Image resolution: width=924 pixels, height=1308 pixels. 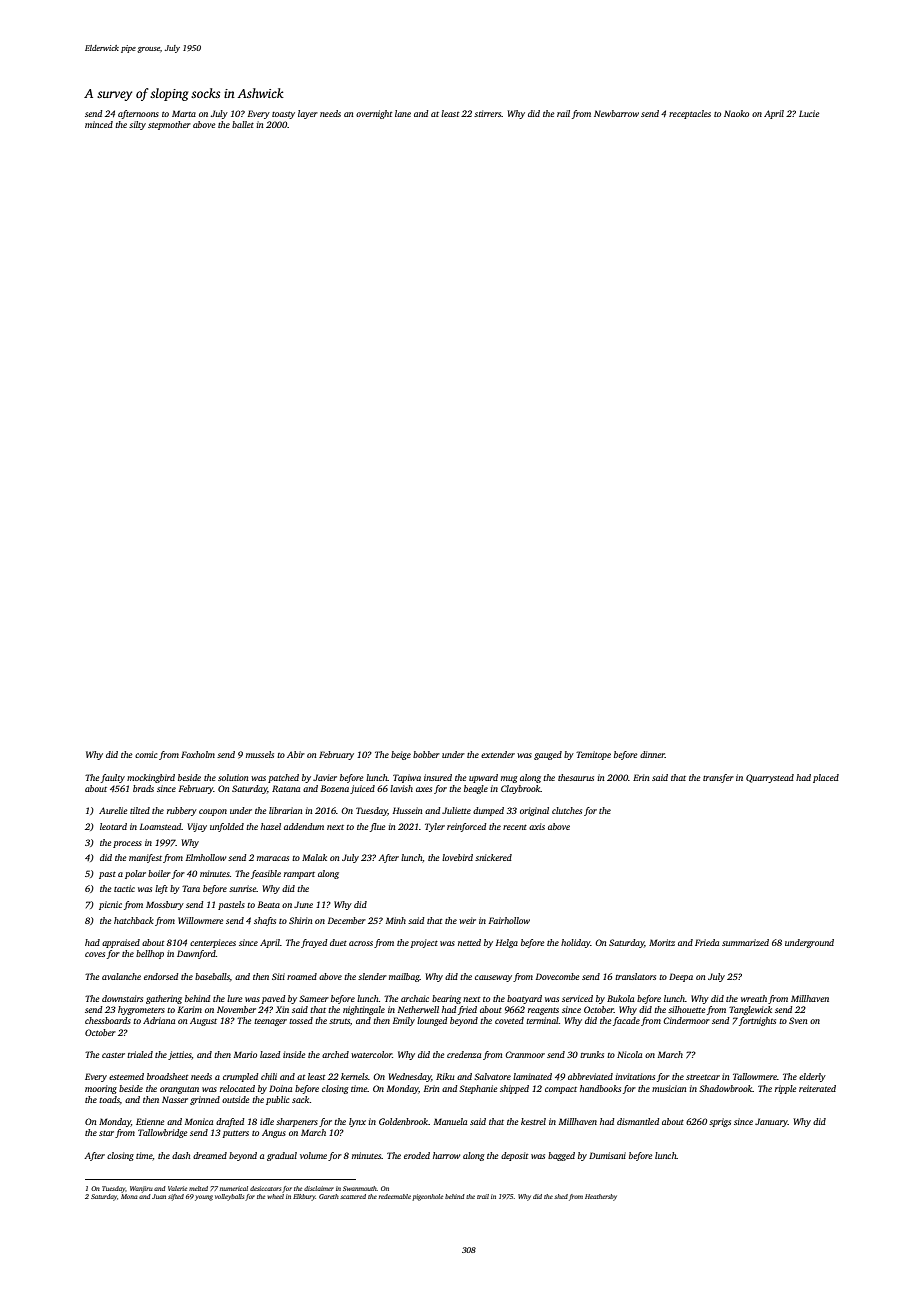 I want to click on overnight, so click(x=374, y=114).
